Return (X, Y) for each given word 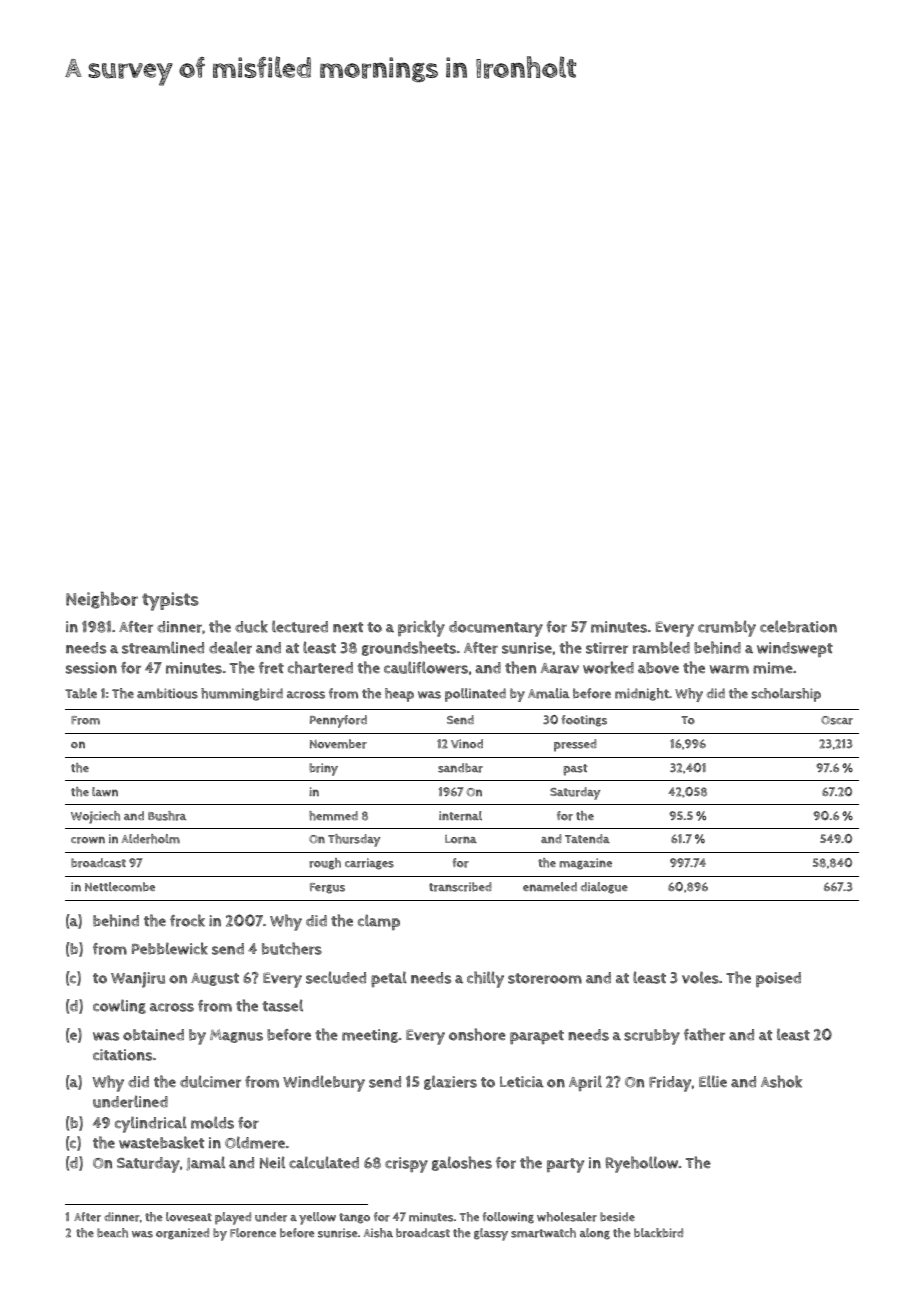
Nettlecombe (120, 887)
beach (112, 1233)
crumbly (727, 628)
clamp (379, 922)
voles (700, 977)
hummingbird (242, 694)
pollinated (475, 695)
